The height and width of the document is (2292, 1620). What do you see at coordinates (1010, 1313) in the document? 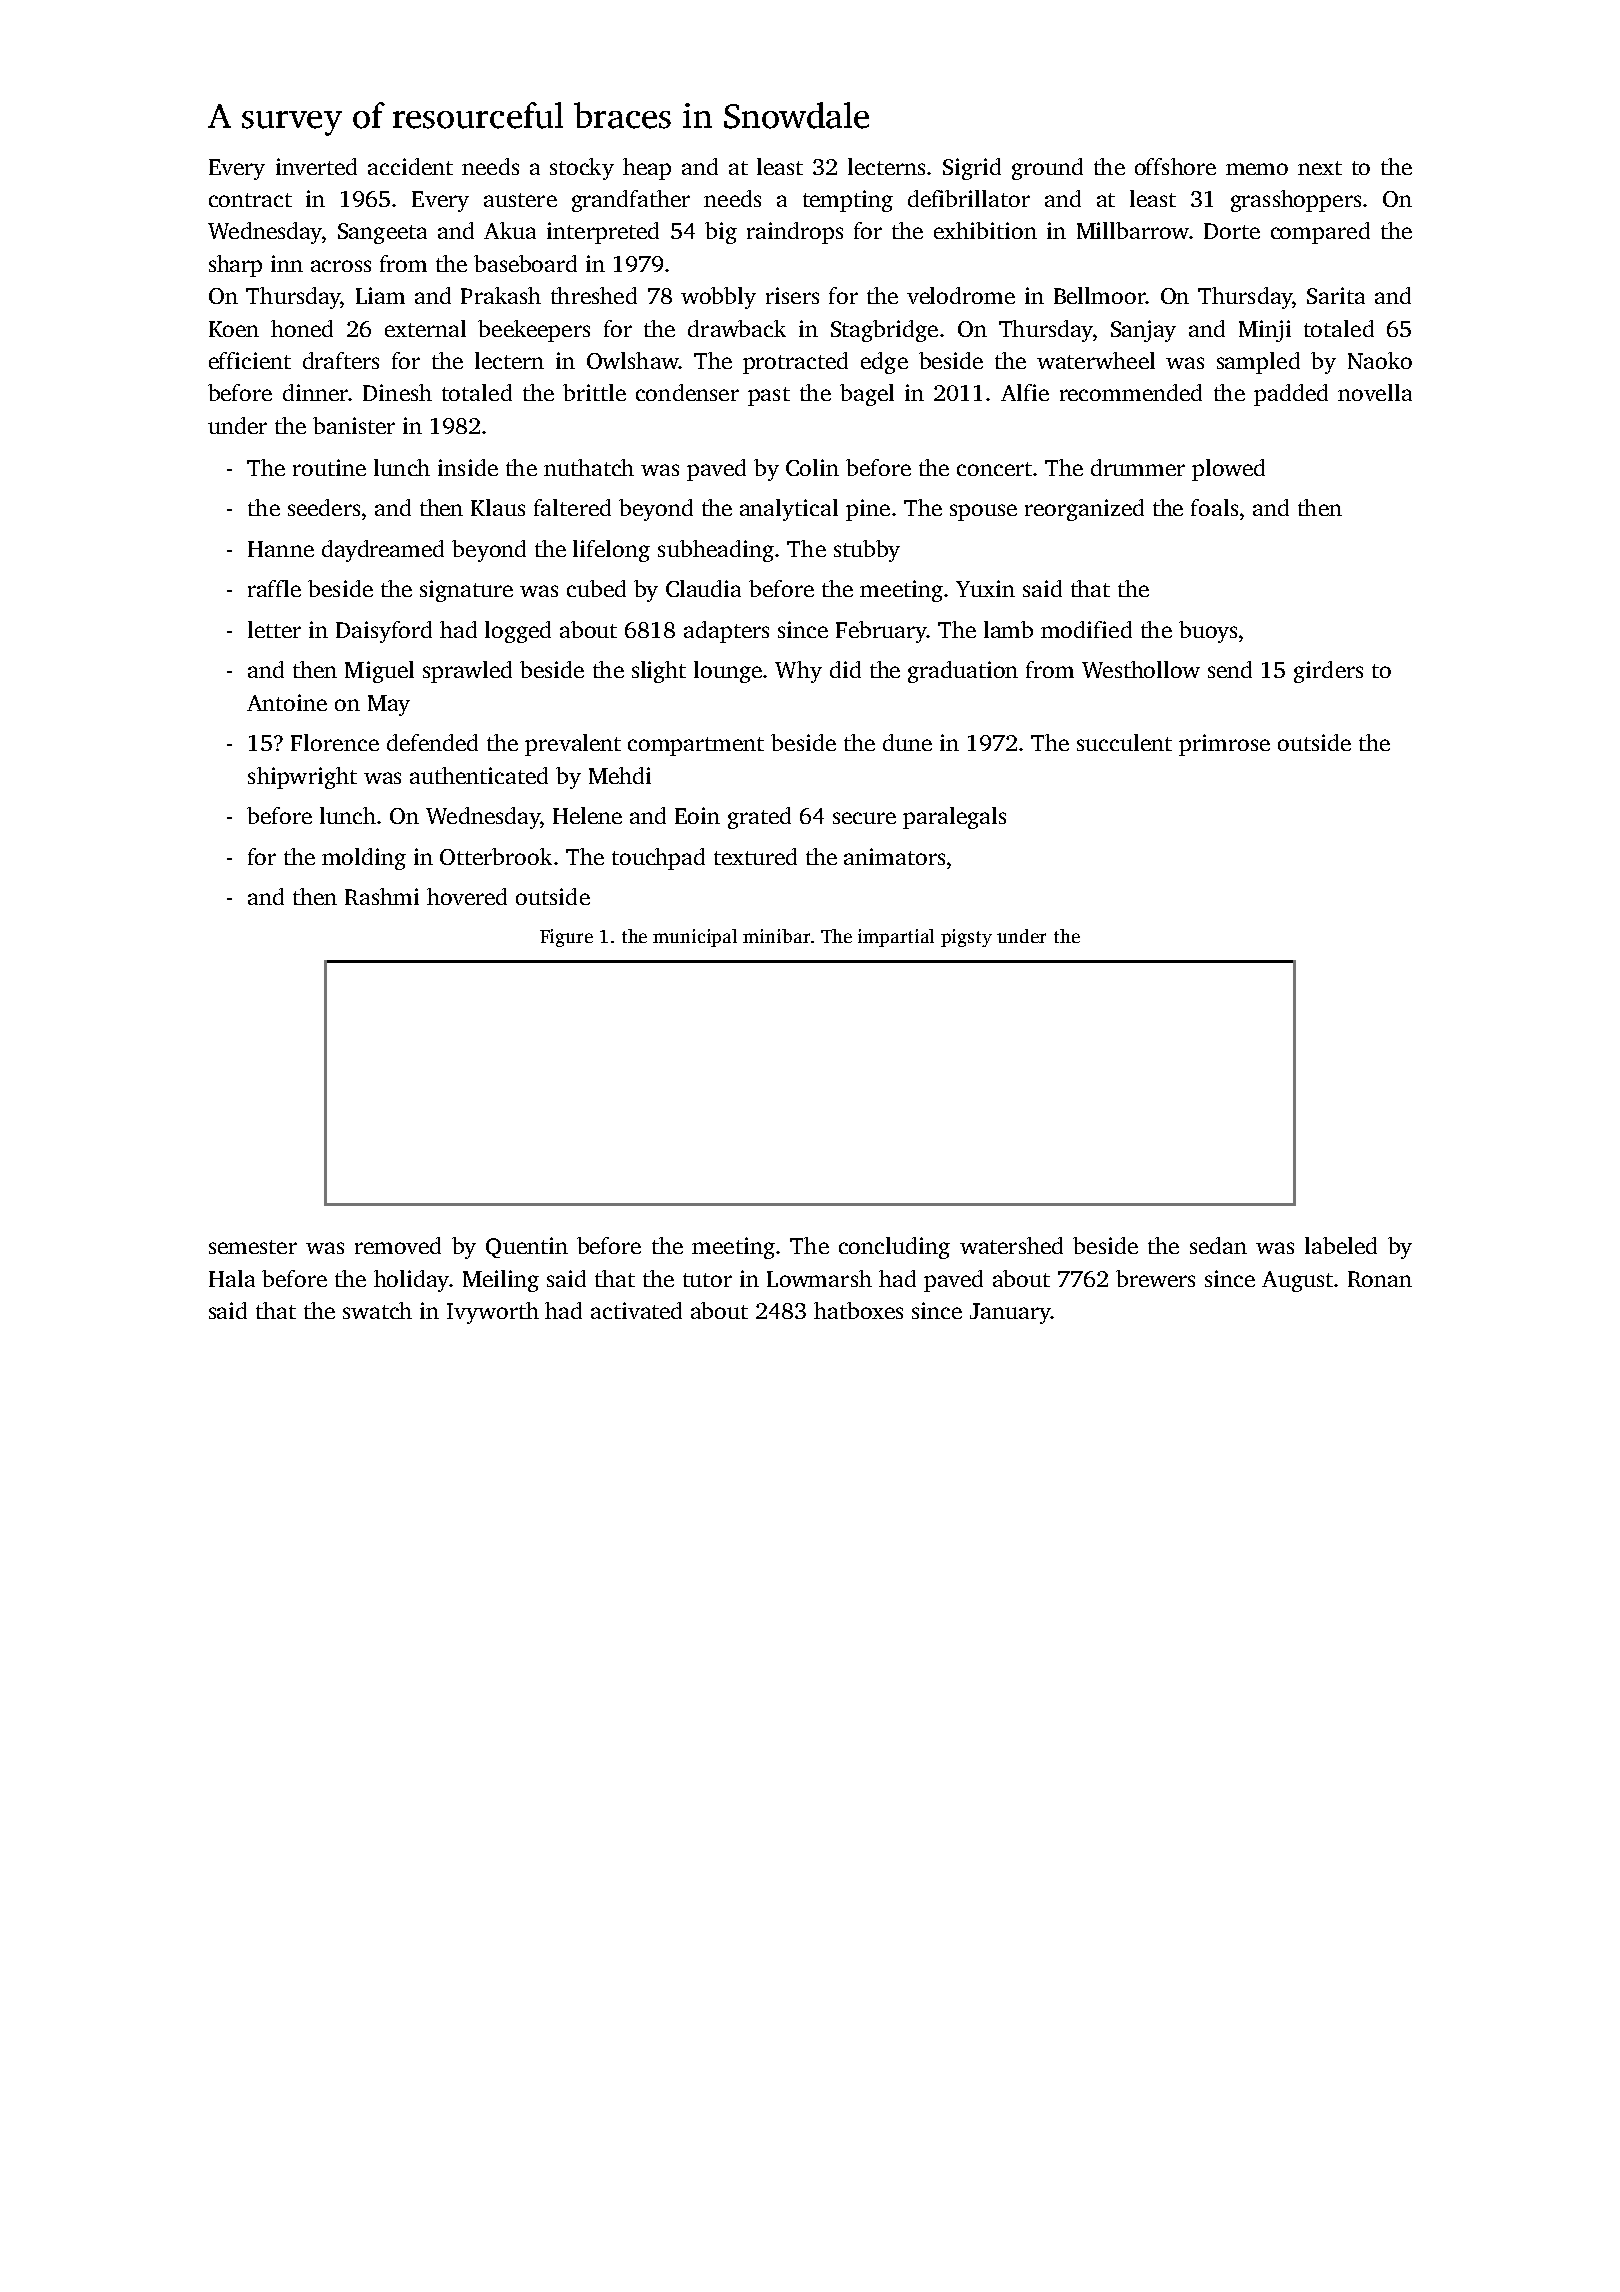
I see `January` at bounding box center [1010, 1313].
